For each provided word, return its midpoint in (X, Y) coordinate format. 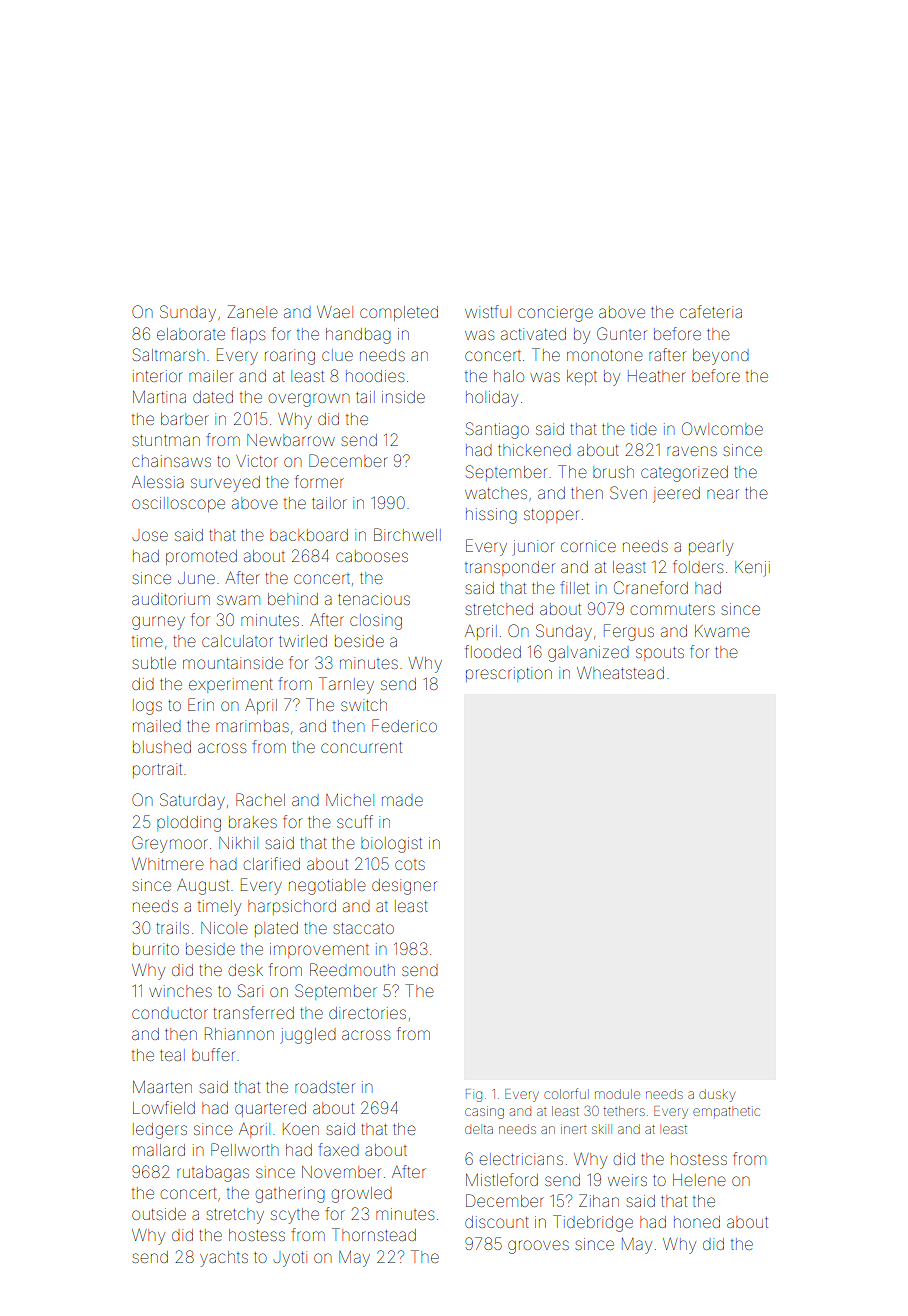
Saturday (192, 801)
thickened (534, 450)
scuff (355, 821)
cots (410, 865)
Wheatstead (620, 673)
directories (367, 1013)
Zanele (252, 311)
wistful (488, 311)
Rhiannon (239, 1033)
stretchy (235, 1216)
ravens (692, 451)
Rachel (260, 799)
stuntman (166, 440)
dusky (717, 1095)
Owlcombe (722, 428)
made (402, 801)
